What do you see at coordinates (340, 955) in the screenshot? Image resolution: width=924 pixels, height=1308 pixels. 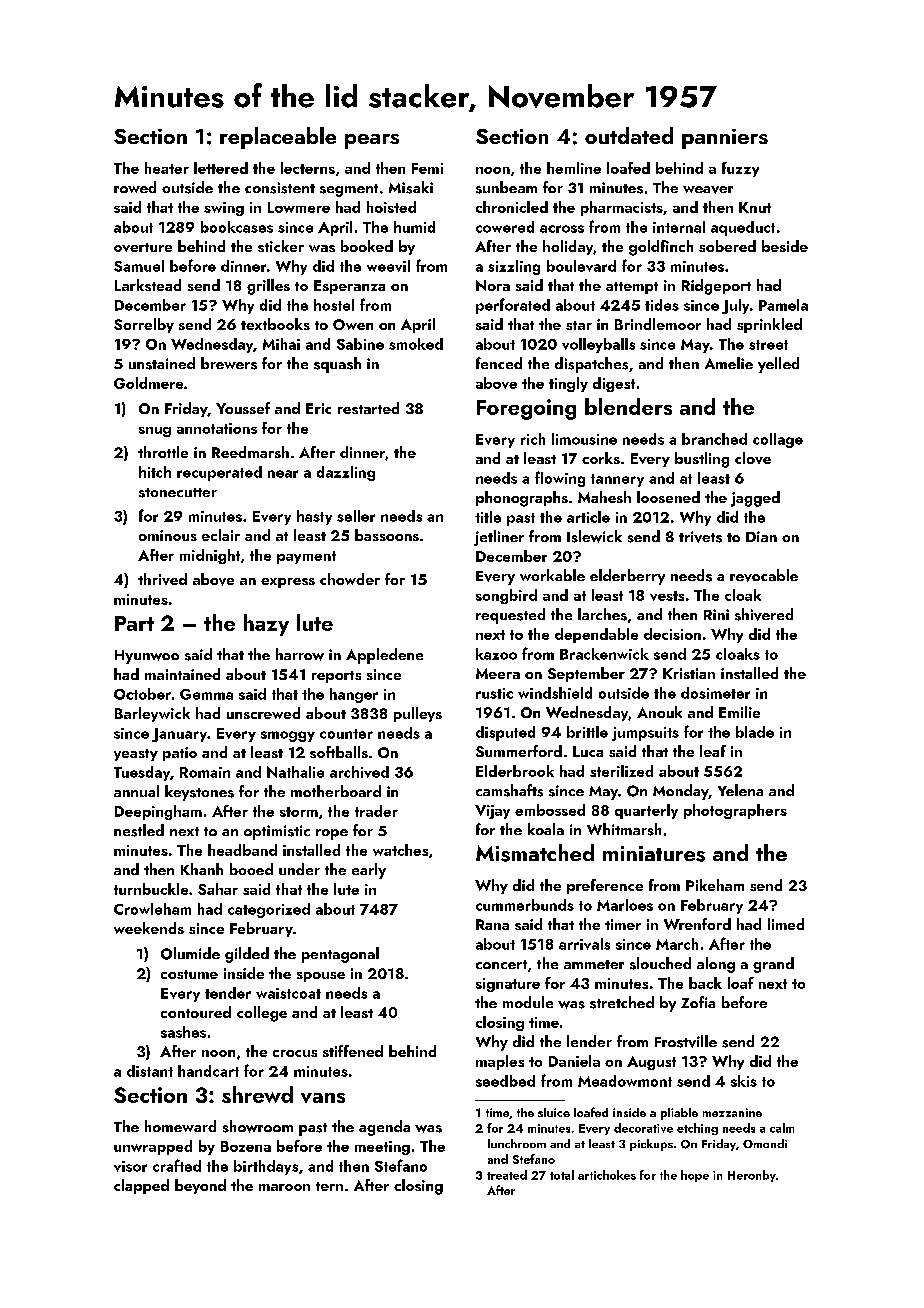 I see `pentagonal` at bounding box center [340, 955].
